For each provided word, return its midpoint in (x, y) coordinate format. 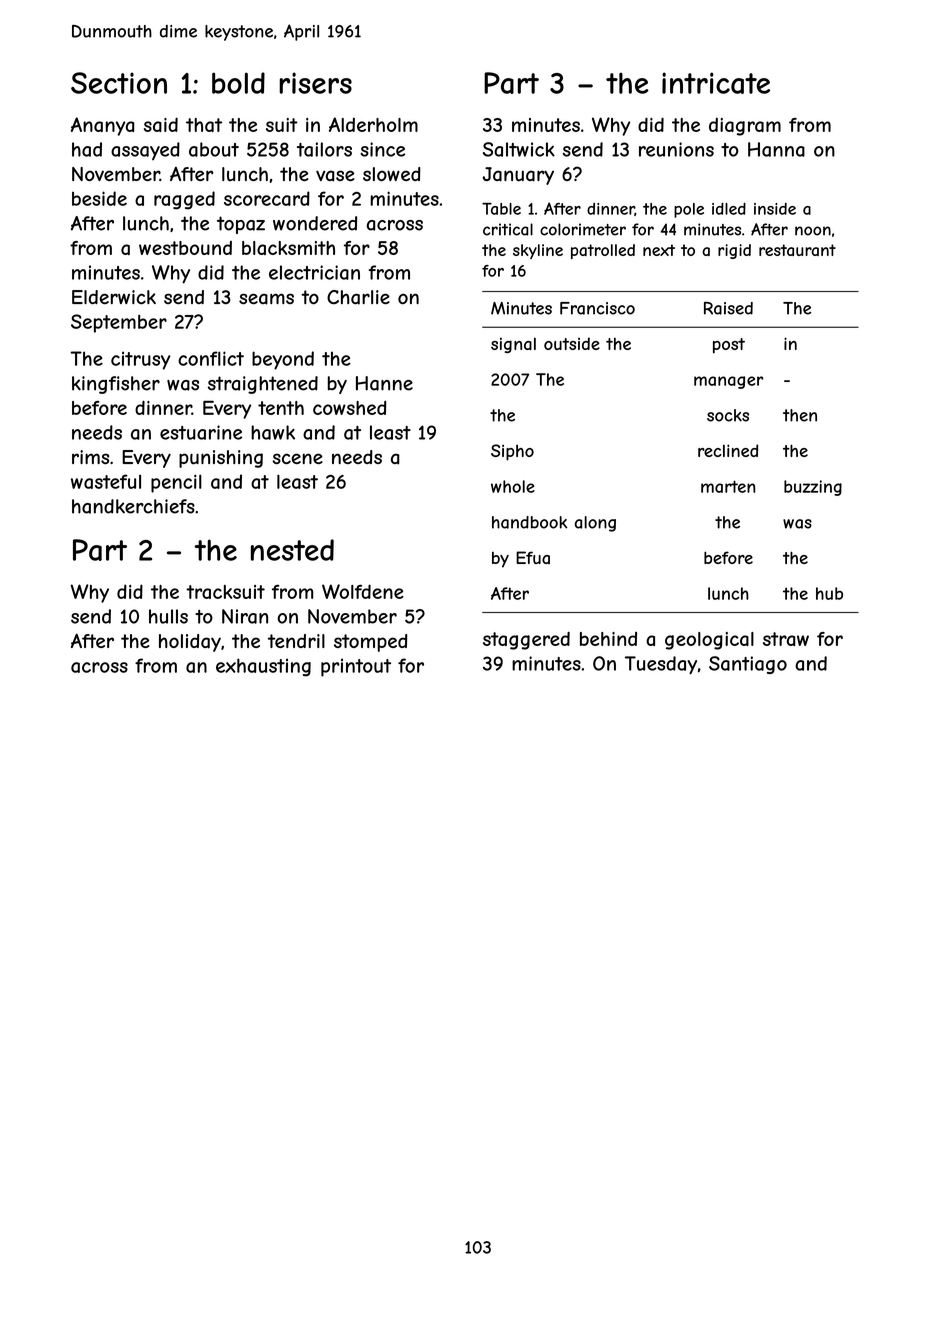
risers (315, 83)
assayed (145, 151)
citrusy (141, 360)
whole (513, 486)
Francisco (597, 308)
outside (572, 343)
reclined (728, 450)
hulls (168, 616)
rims (90, 457)
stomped (370, 643)
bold (238, 83)
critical (508, 229)
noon (813, 231)
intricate (716, 83)
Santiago (748, 665)
